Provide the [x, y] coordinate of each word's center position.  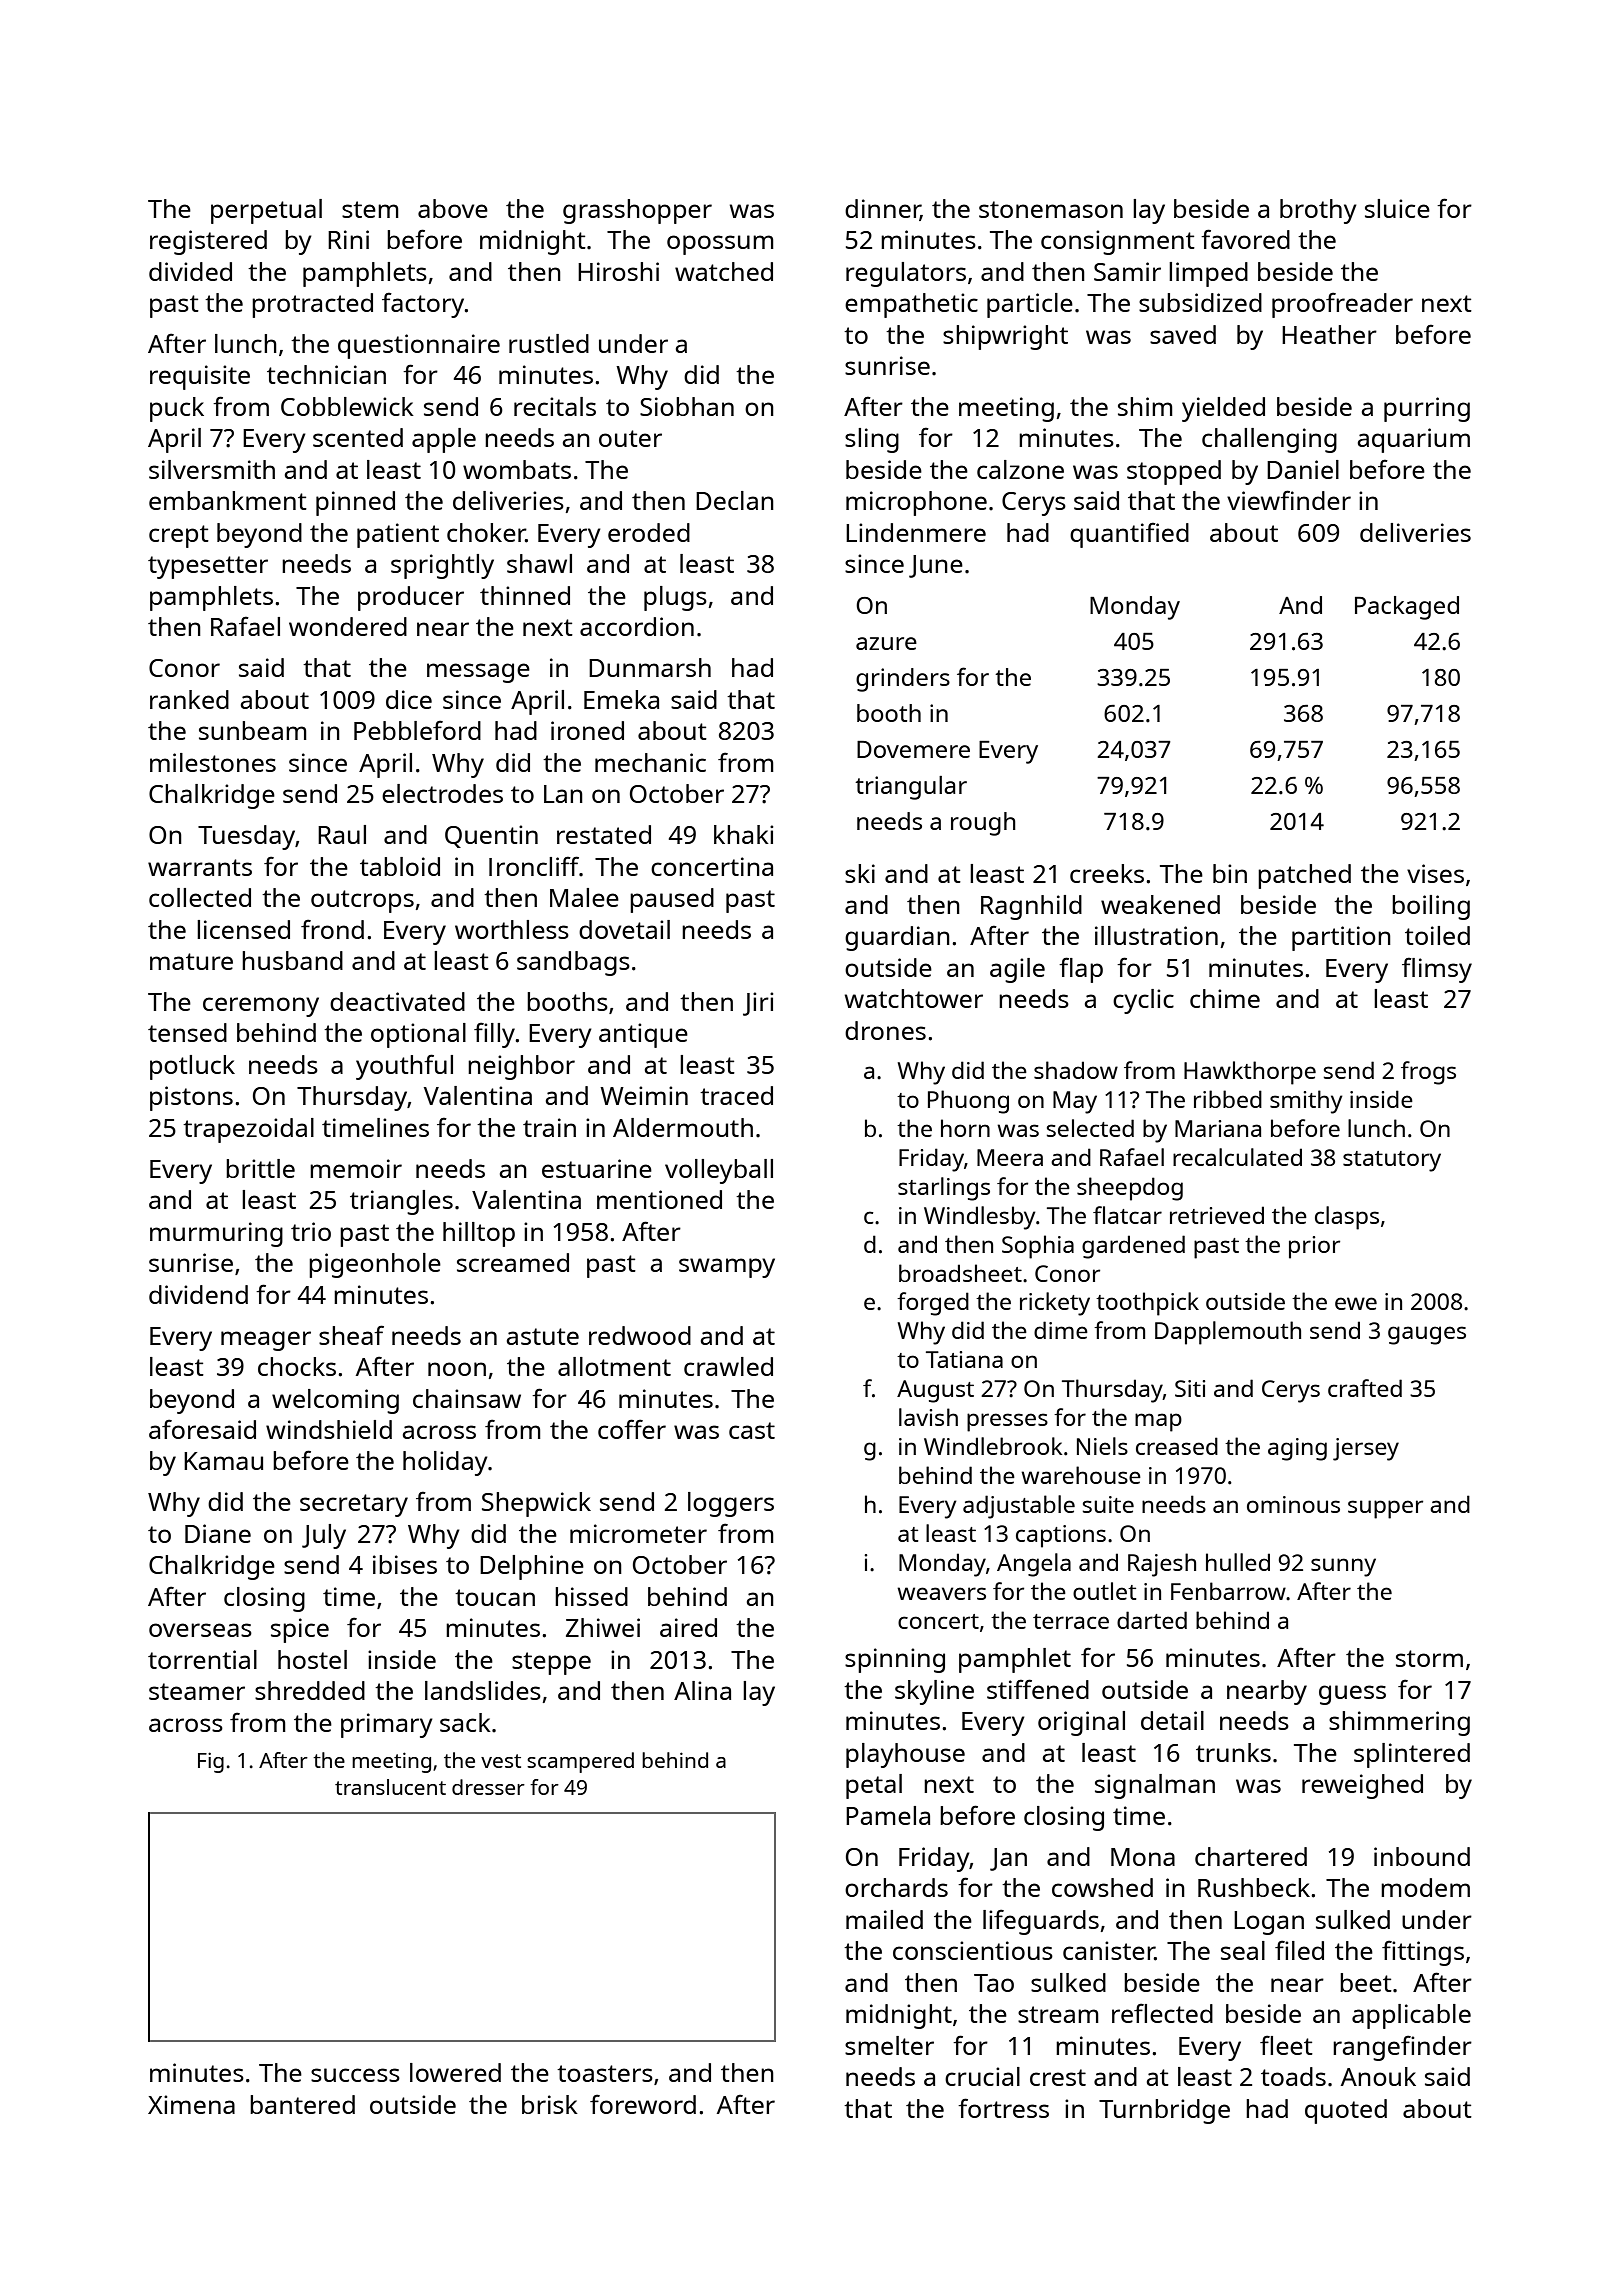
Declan [735, 500]
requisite [200, 377]
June [936, 566]
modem [1425, 1887]
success [355, 2075]
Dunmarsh [650, 667]
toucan [495, 1597]
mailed [884, 1919]
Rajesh [1162, 1565]
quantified [1129, 535]
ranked [189, 699]
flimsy [1437, 970]
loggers [731, 1504]
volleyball [719, 1171]
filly [495, 1035]
